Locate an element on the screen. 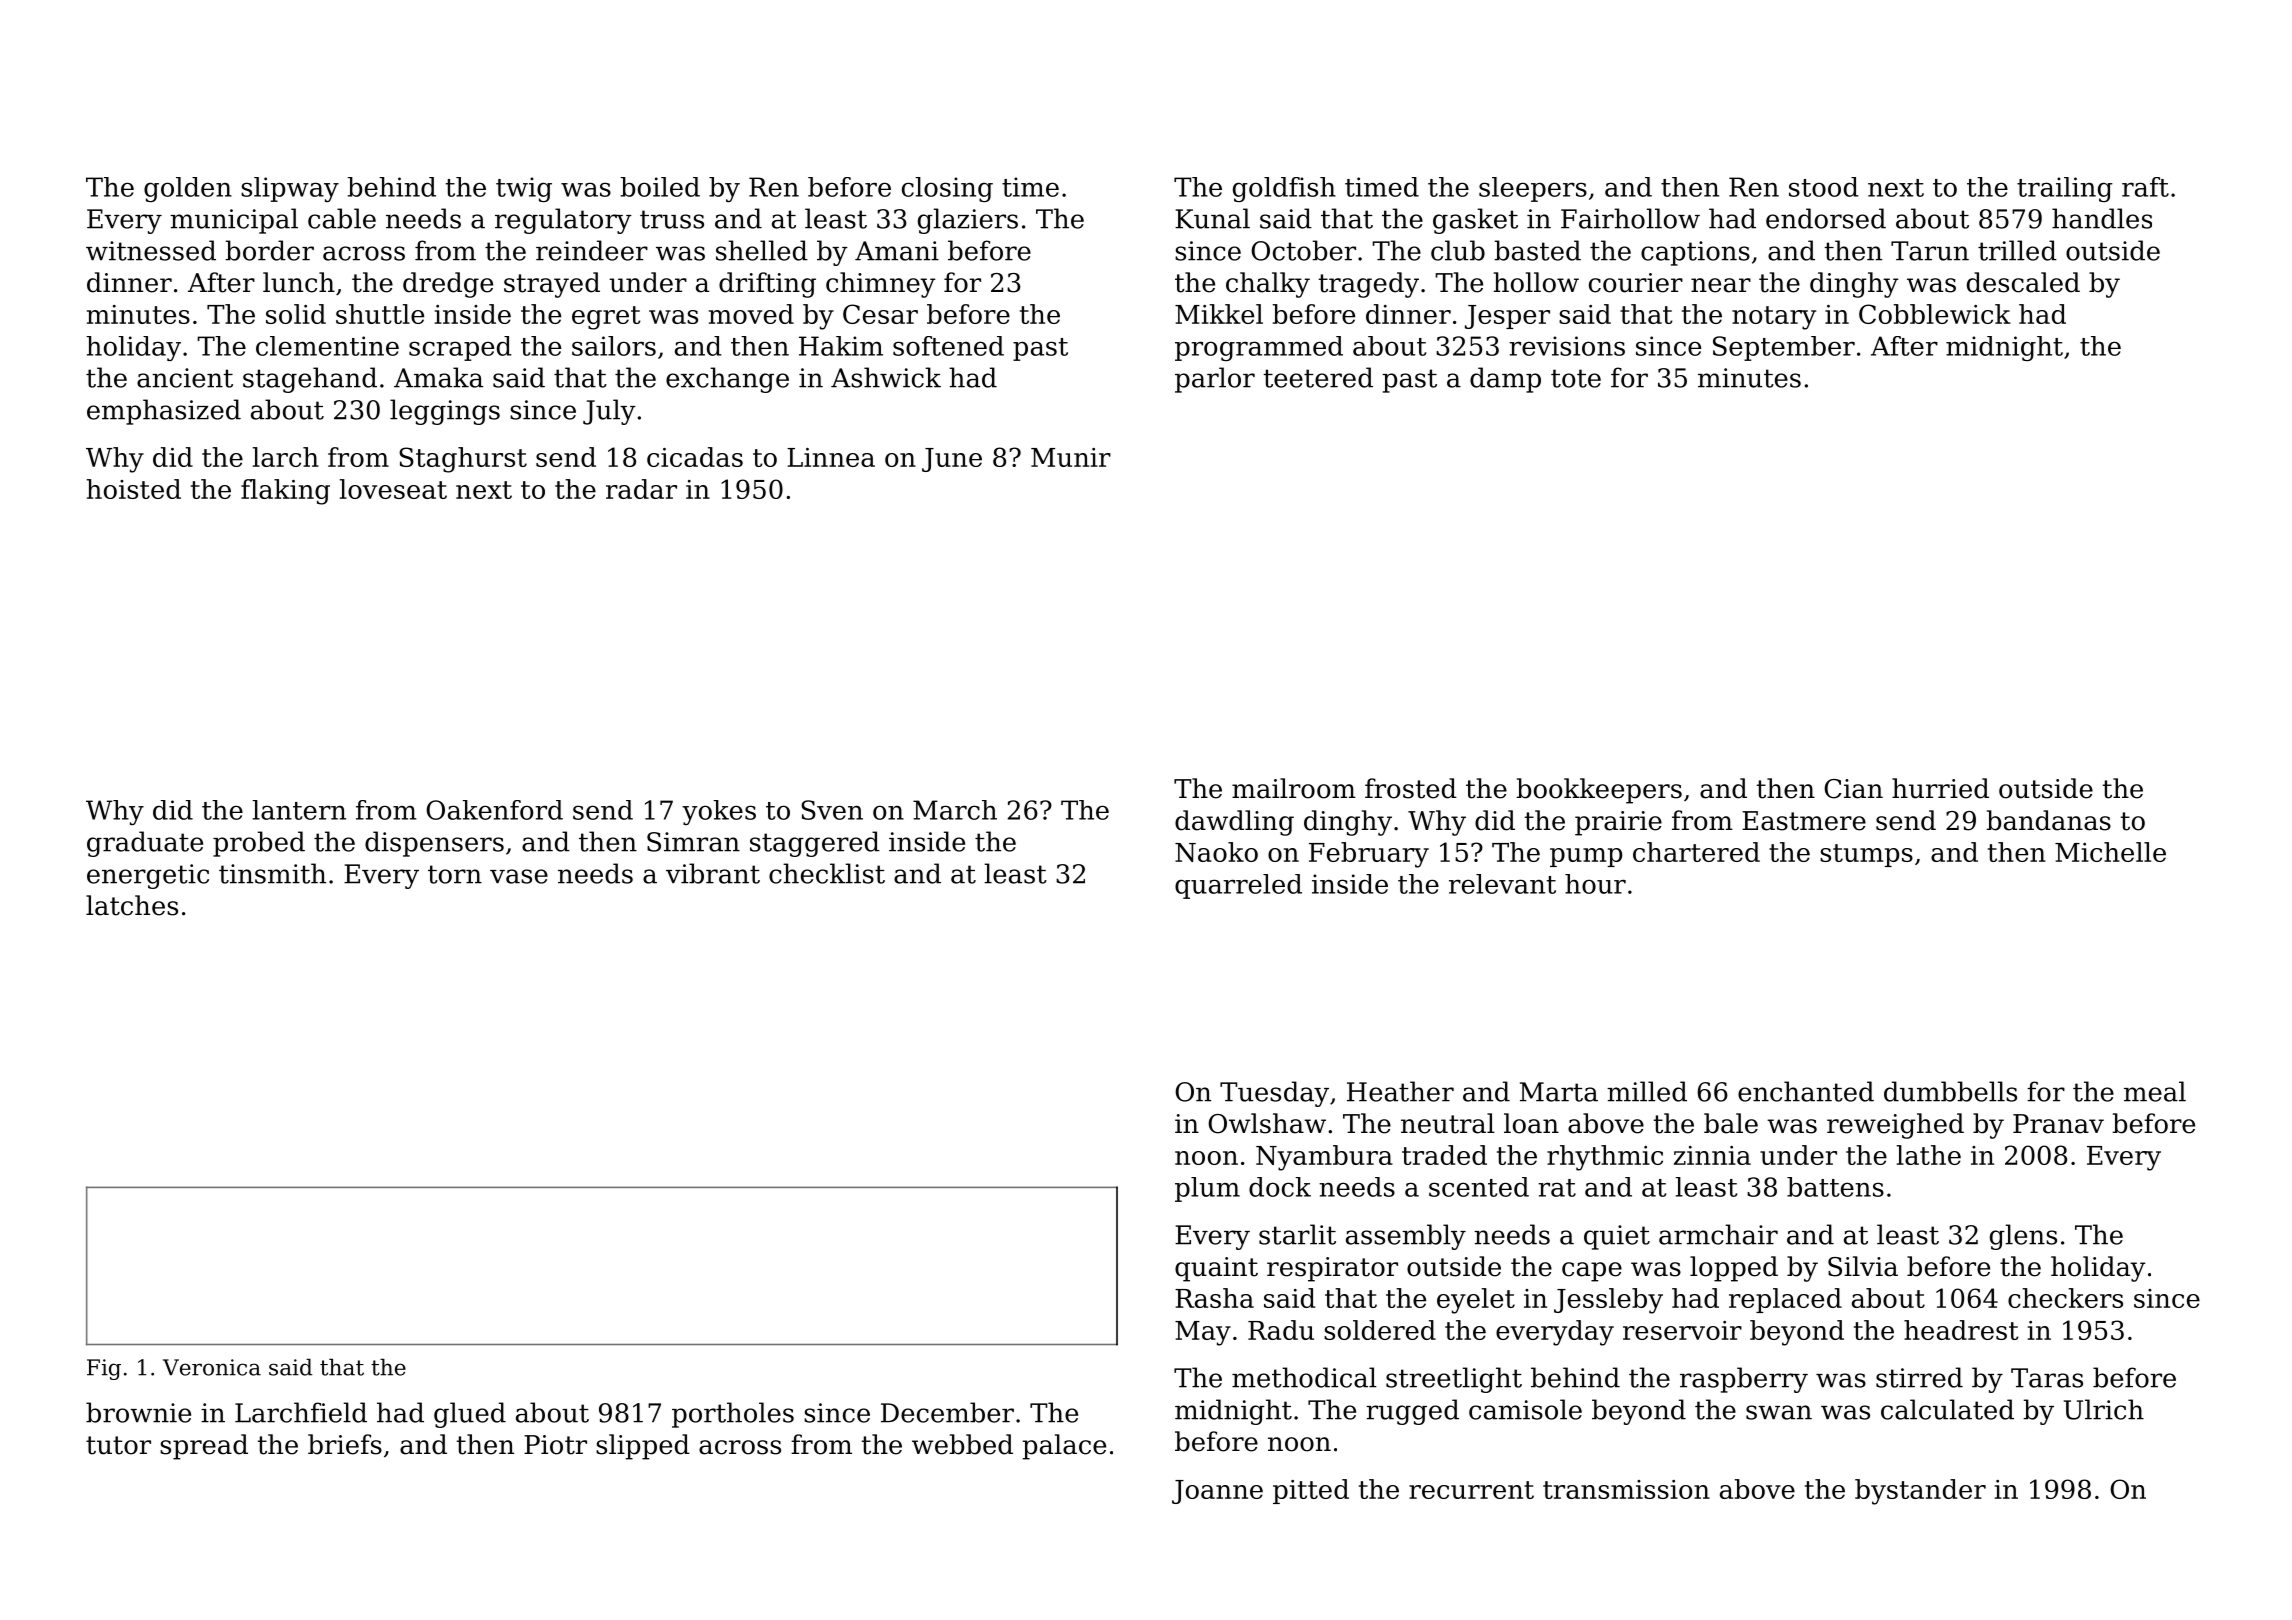  Naoko is located at coordinates (1216, 852).
